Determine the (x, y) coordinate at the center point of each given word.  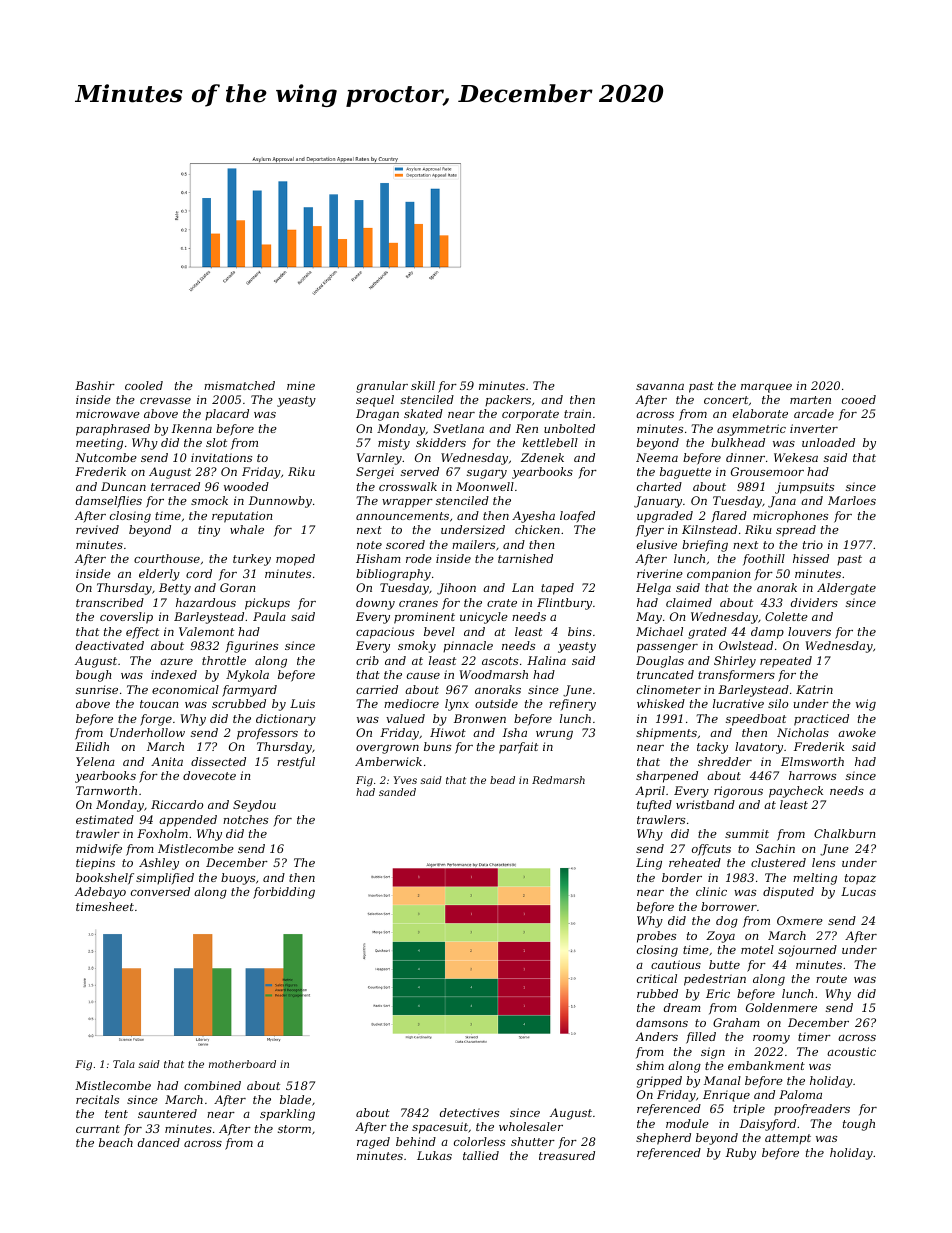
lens (823, 862)
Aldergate (846, 589)
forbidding (284, 893)
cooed (859, 399)
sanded (397, 792)
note (369, 545)
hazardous (206, 602)
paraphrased (113, 430)
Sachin (775, 848)
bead (502, 780)
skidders (441, 442)
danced (159, 1142)
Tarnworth (106, 790)
